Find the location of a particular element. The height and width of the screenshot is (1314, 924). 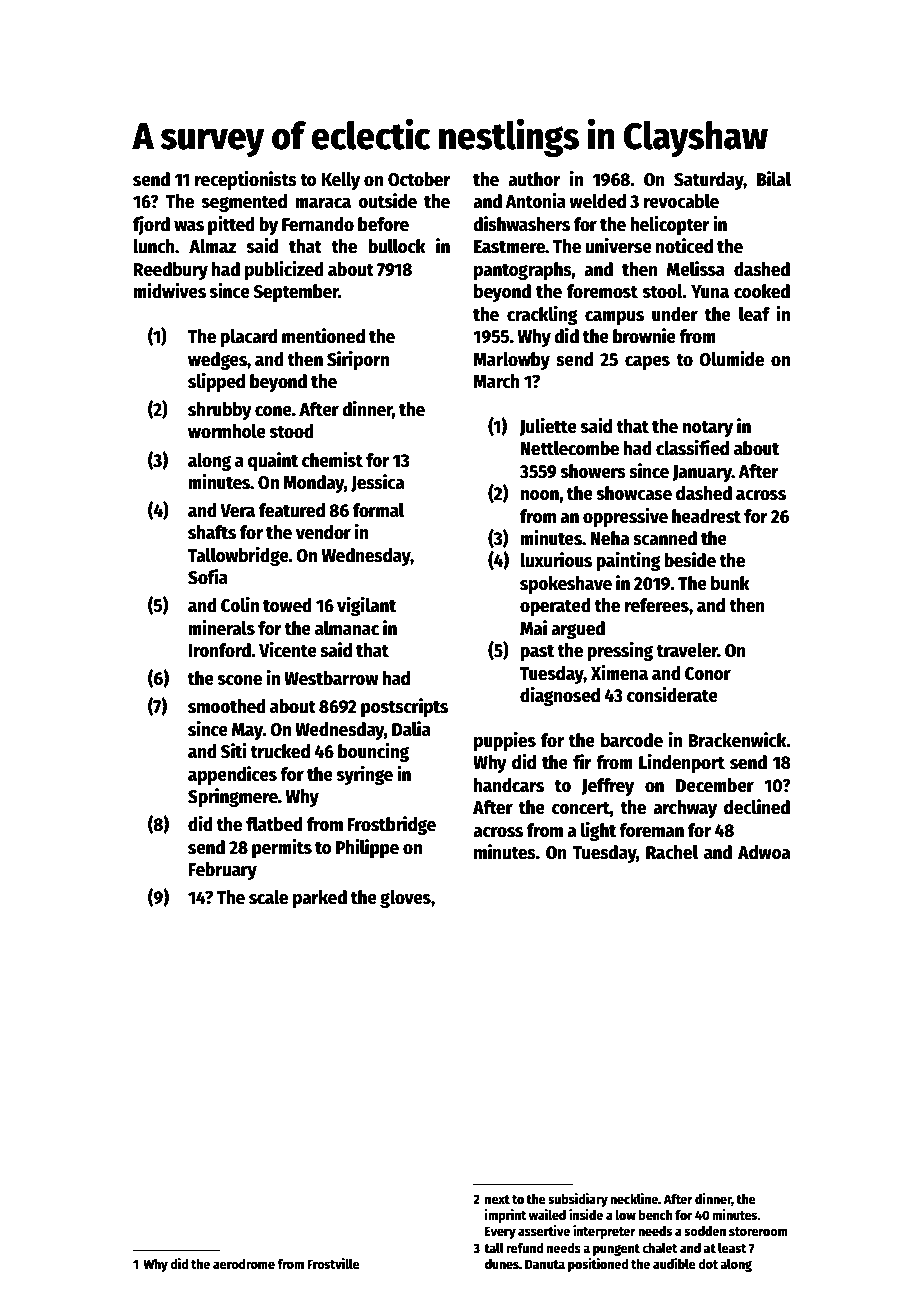

diagnosed is located at coordinates (560, 696).
